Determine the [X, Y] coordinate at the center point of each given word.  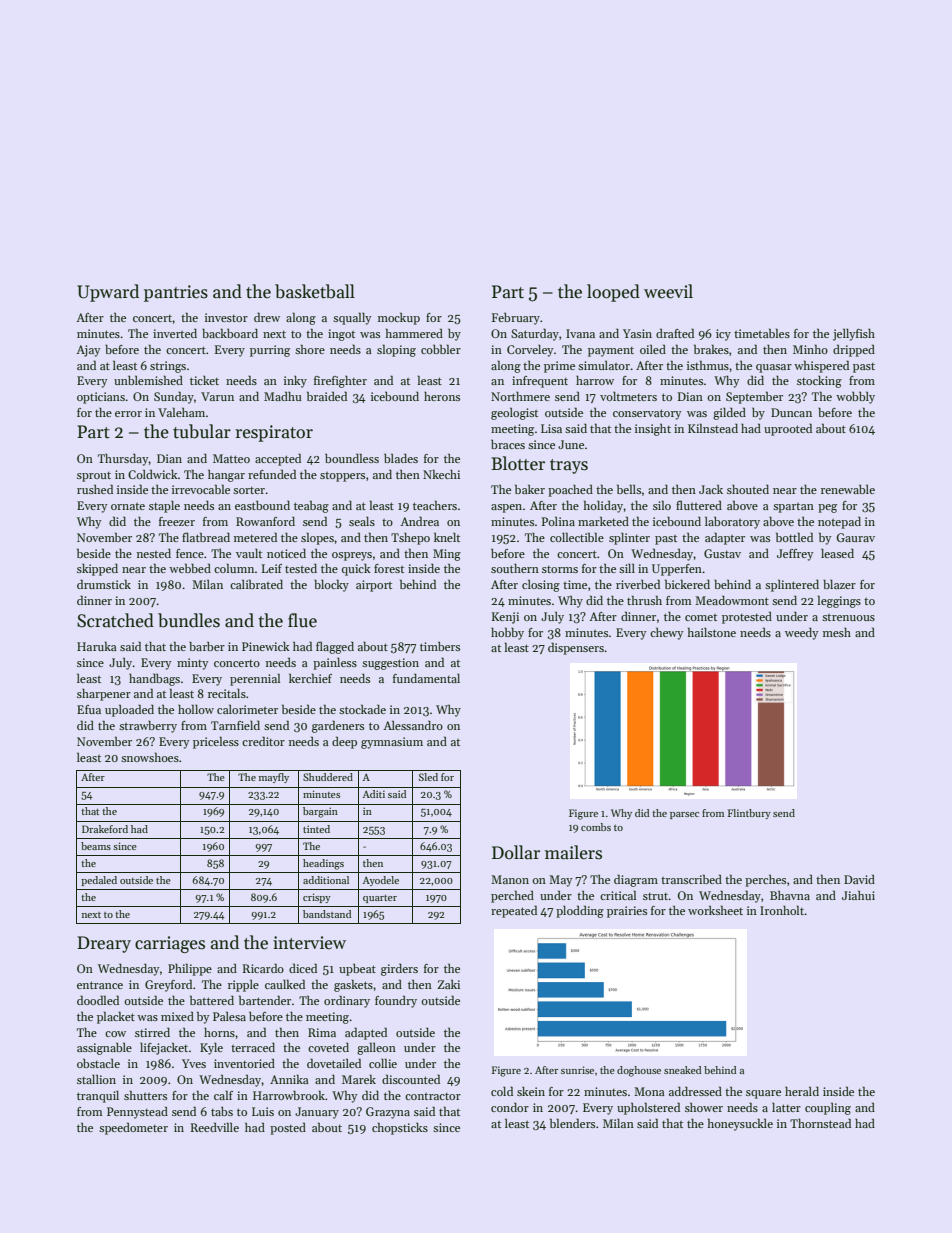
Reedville [215, 1127]
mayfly [274, 778]
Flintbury [749, 814]
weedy [802, 634]
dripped [854, 350]
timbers [440, 646]
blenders [572, 1123]
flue [302, 620]
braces [508, 444]
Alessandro [413, 725]
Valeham [181, 412]
